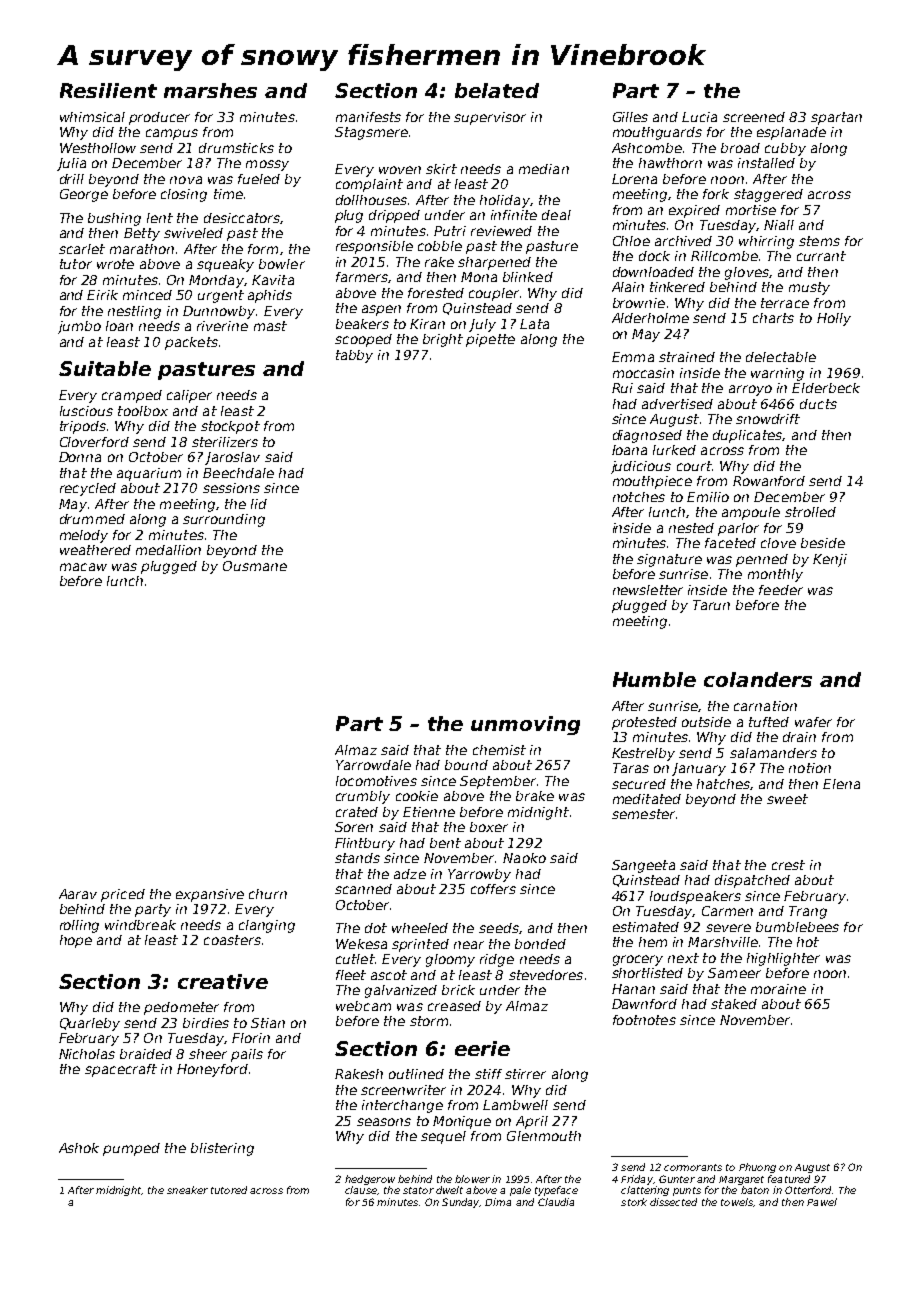  What do you see at coordinates (648, 590) in the document?
I see `newsletter` at bounding box center [648, 590].
